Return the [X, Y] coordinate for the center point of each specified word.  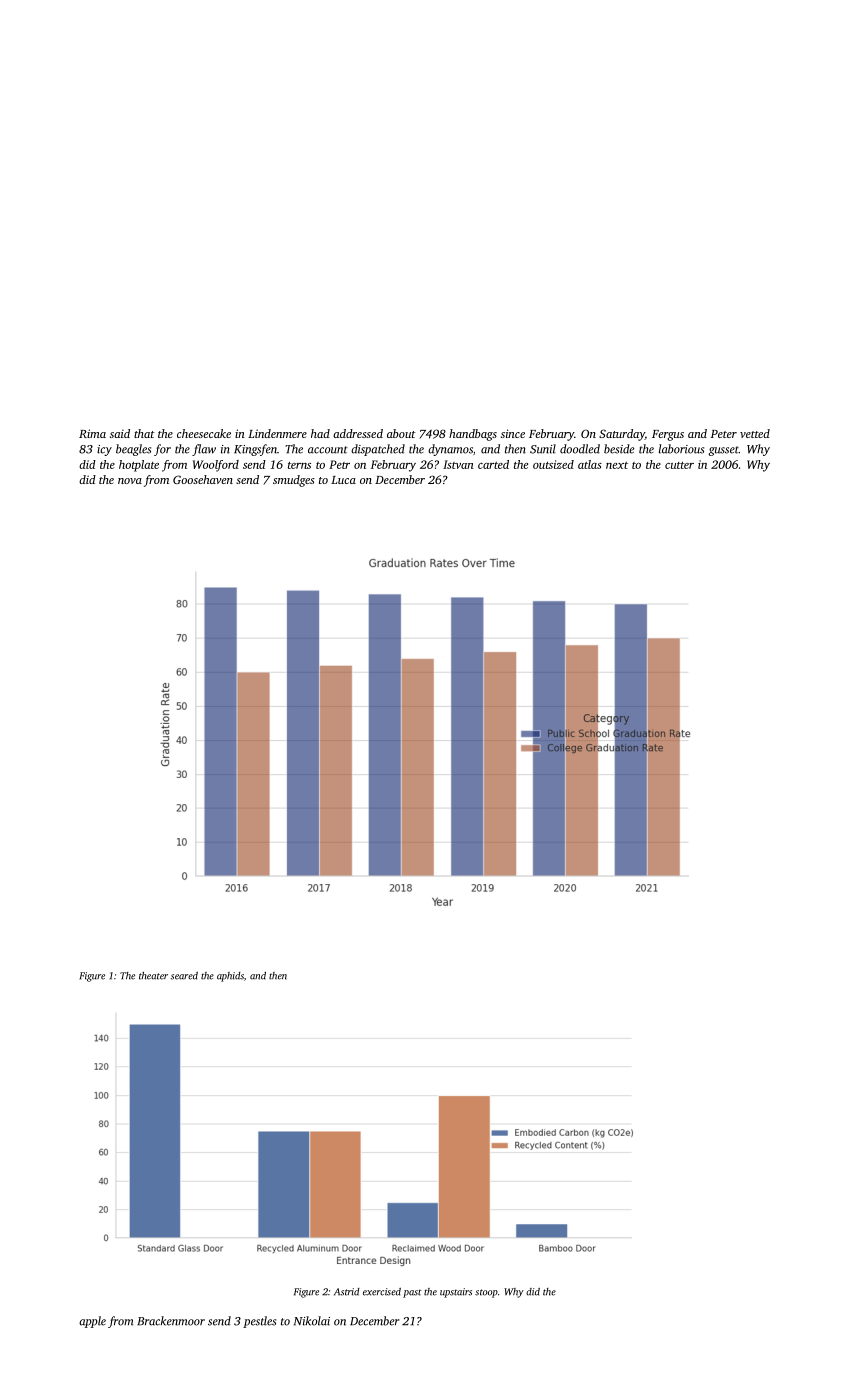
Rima [92, 433]
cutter [679, 465]
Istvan [458, 464]
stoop [486, 1293]
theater [153, 976]
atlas [590, 464]
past [412, 1293]
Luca [343, 480]
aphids [230, 977]
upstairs [456, 1293]
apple [92, 1322]
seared [184, 976]
